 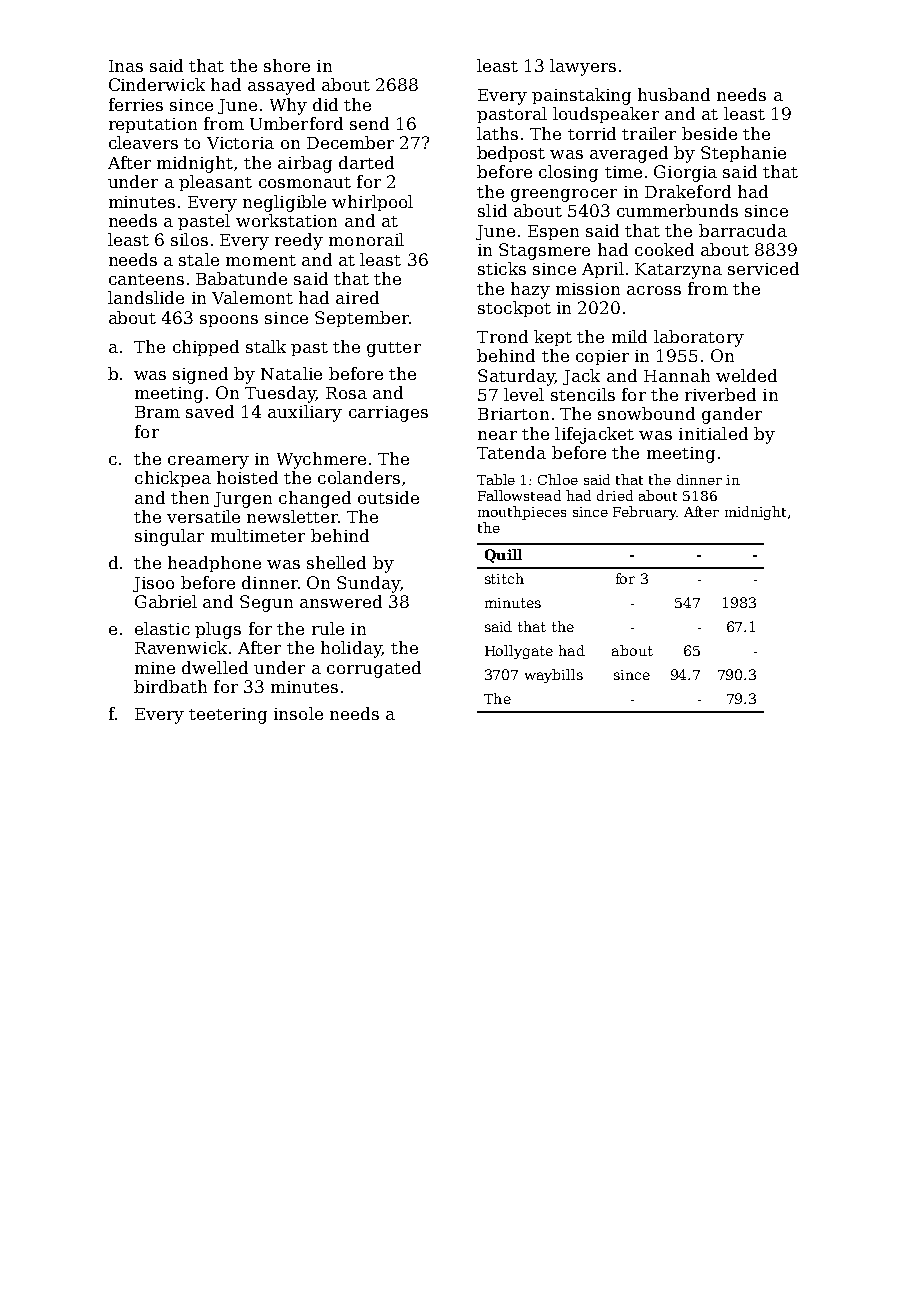 I want to click on creamery, so click(x=208, y=462).
